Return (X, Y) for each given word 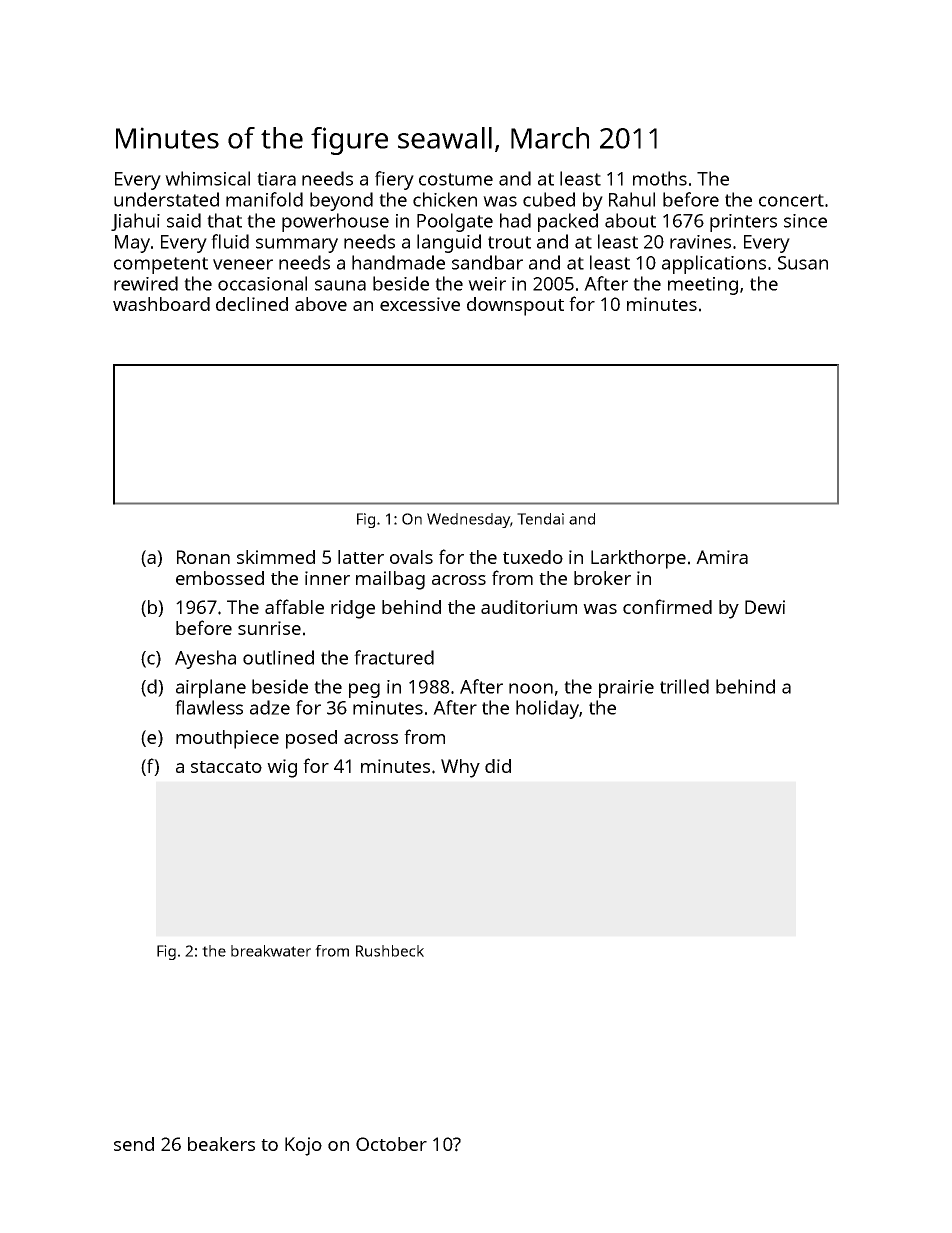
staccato (226, 767)
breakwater (271, 951)
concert (791, 200)
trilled (684, 686)
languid (449, 243)
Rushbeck (390, 951)
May (132, 244)
